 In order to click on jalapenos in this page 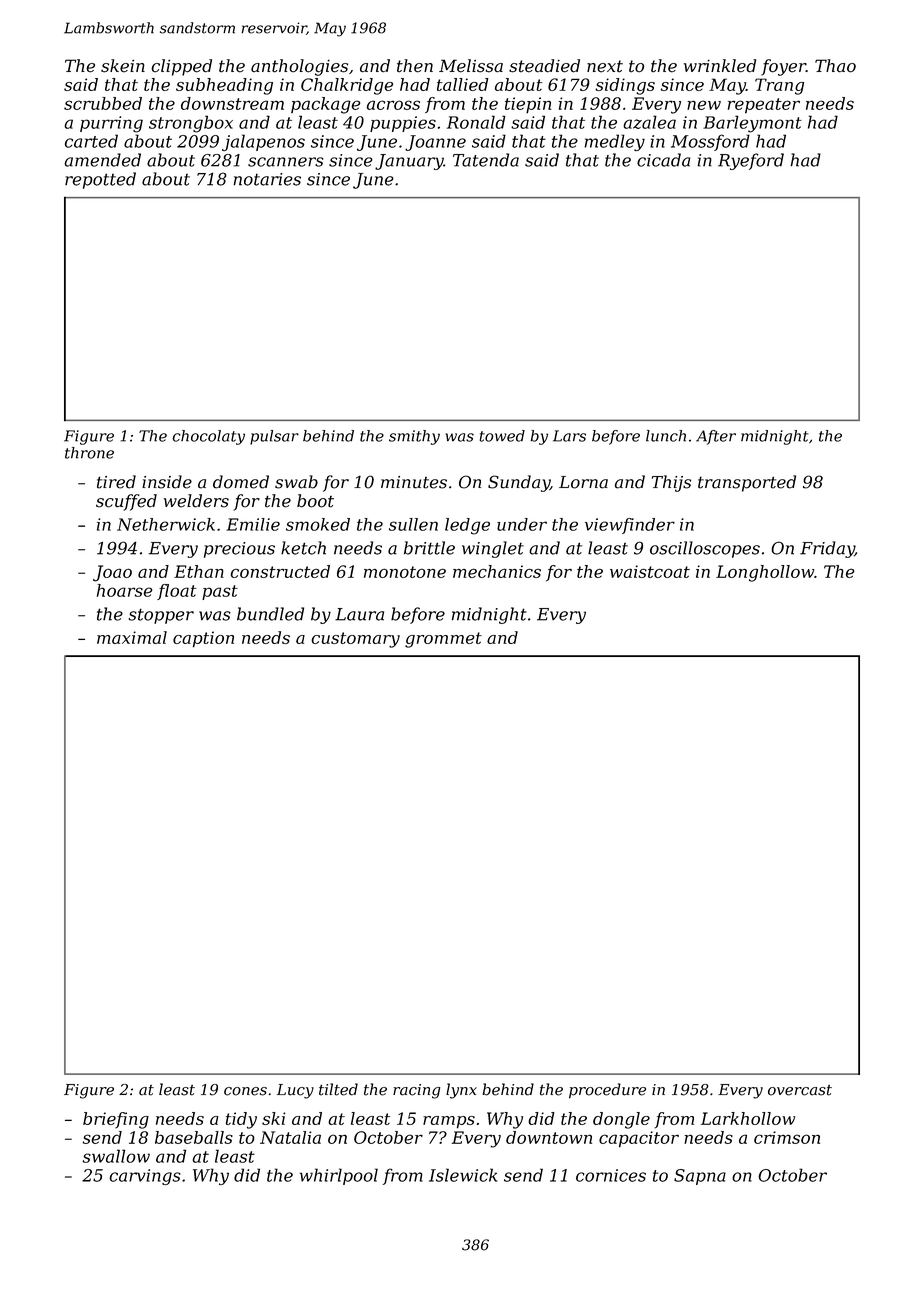, I will do `click(263, 142)`.
